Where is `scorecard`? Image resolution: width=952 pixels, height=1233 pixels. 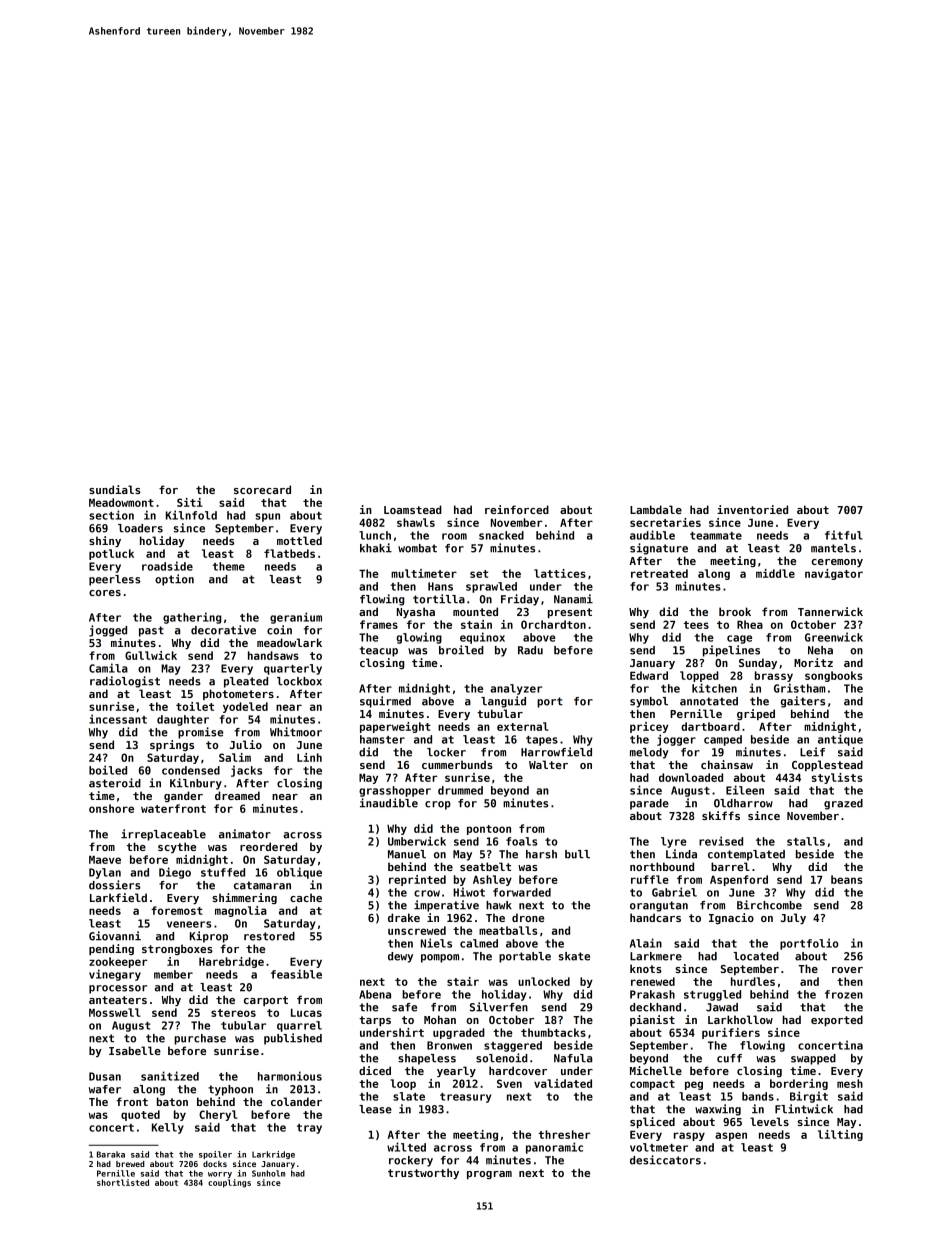
scorecard is located at coordinates (262, 489).
